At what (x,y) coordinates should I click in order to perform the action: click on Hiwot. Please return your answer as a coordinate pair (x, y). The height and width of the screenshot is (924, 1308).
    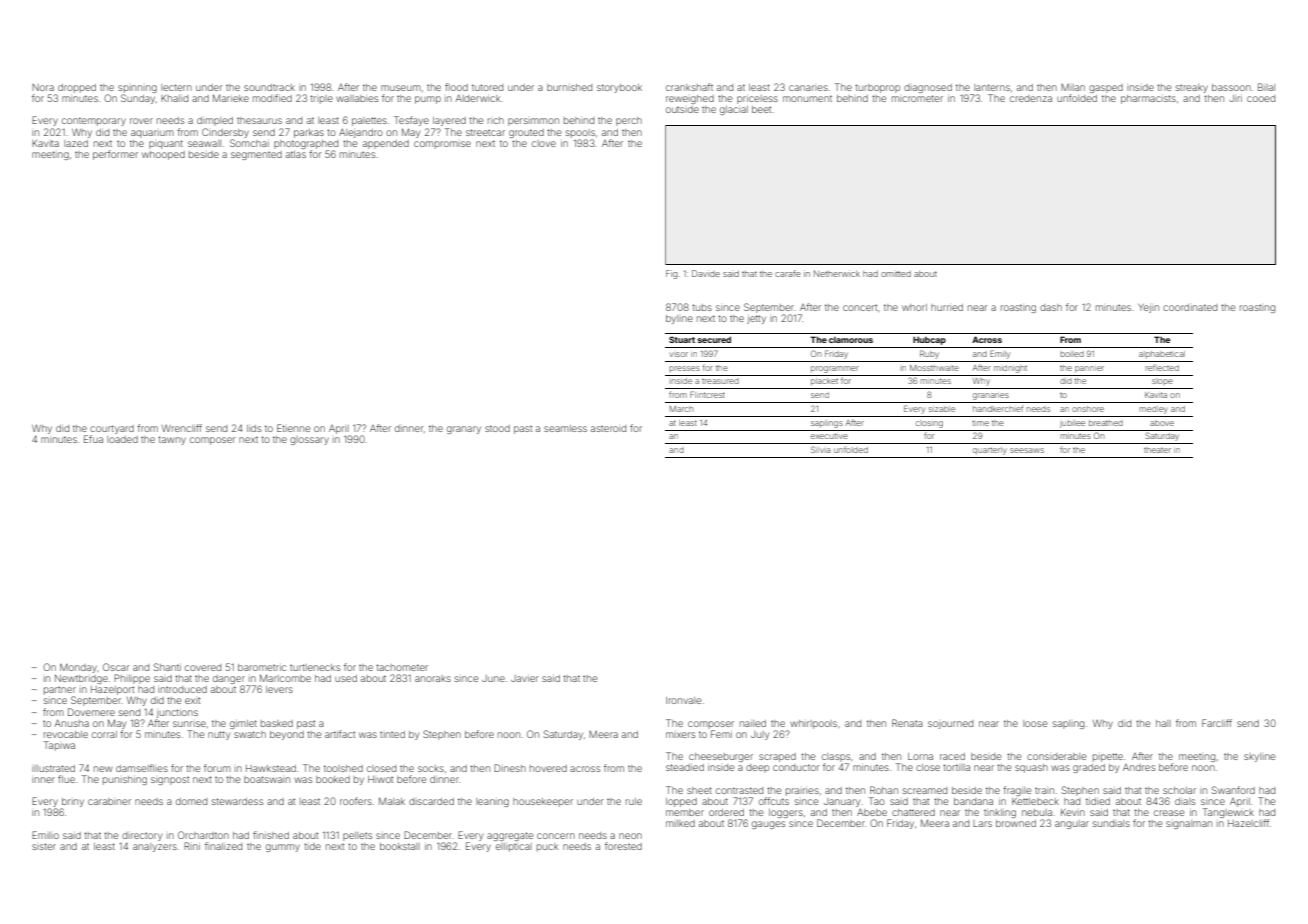
    Looking at the image, I should click on (380, 779).
